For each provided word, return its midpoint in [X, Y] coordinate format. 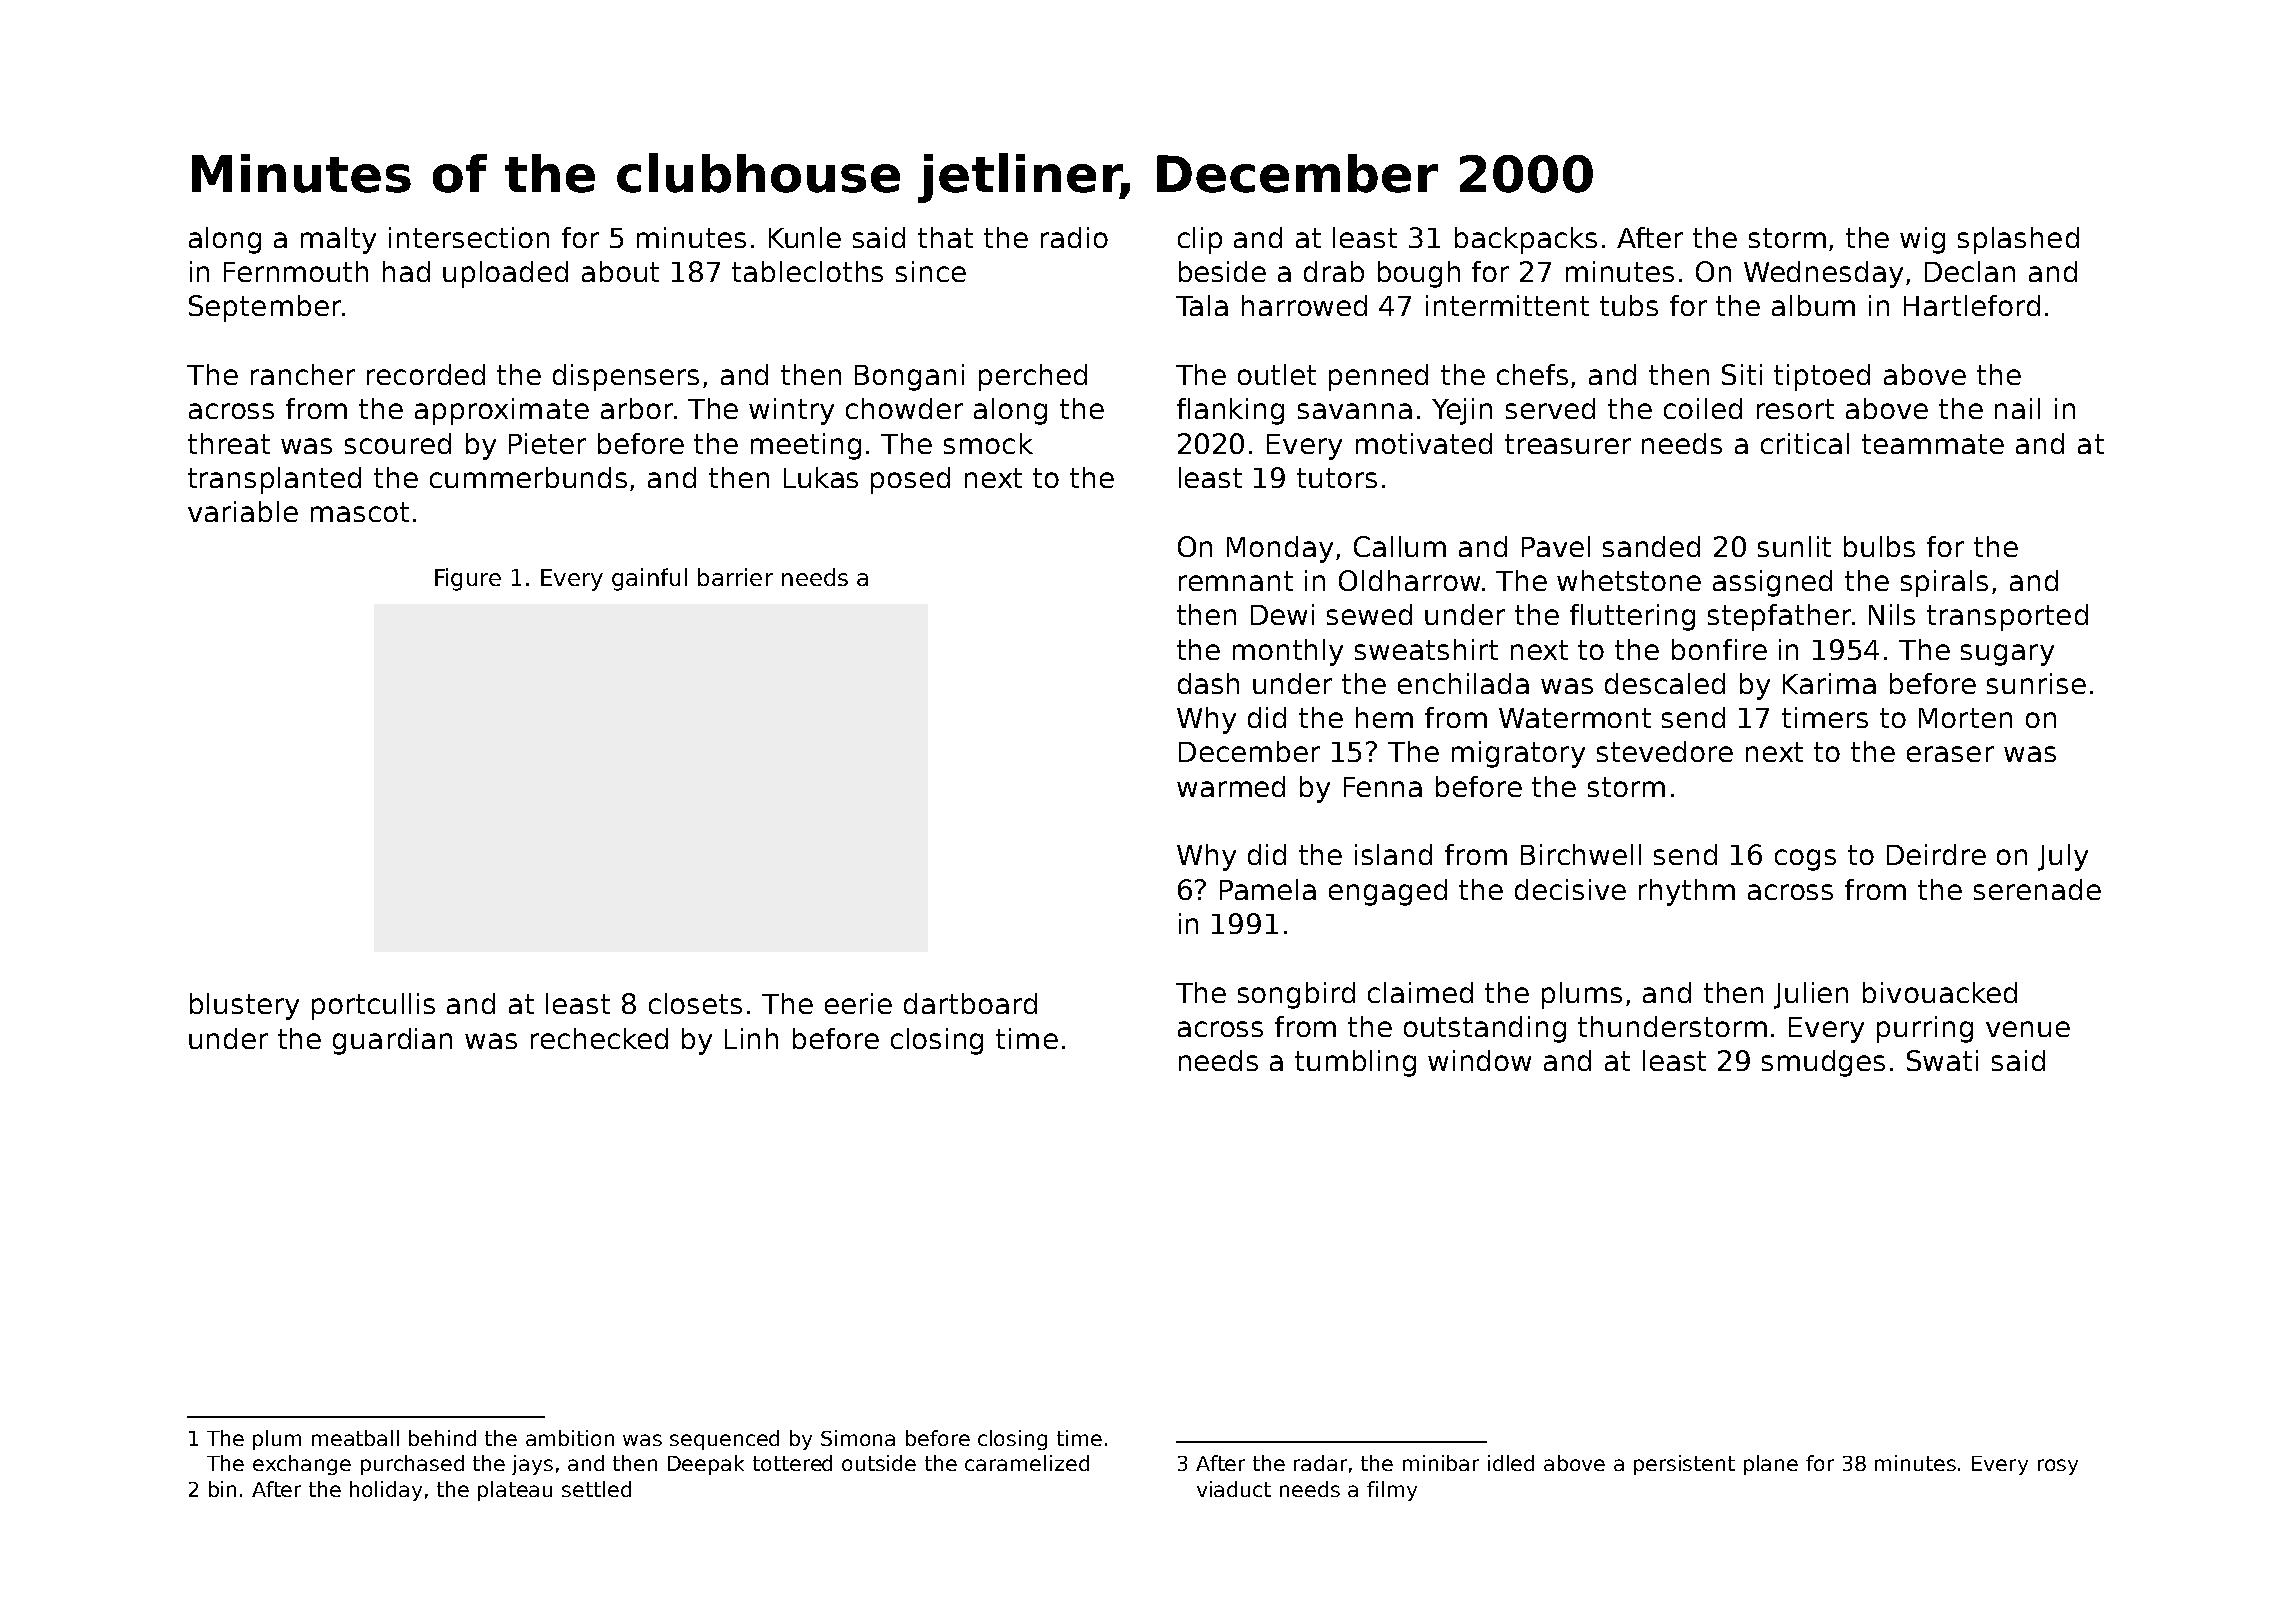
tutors [1337, 478]
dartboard [970, 1003]
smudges [1823, 1063]
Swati [1942, 1060]
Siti [1742, 374]
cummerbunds [528, 477]
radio [1074, 237]
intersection [469, 237]
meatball [355, 1438]
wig [1922, 240]
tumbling [1355, 1063]
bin [222, 1489]
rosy [2058, 1467]
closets [695, 1003]
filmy [1392, 1491]
